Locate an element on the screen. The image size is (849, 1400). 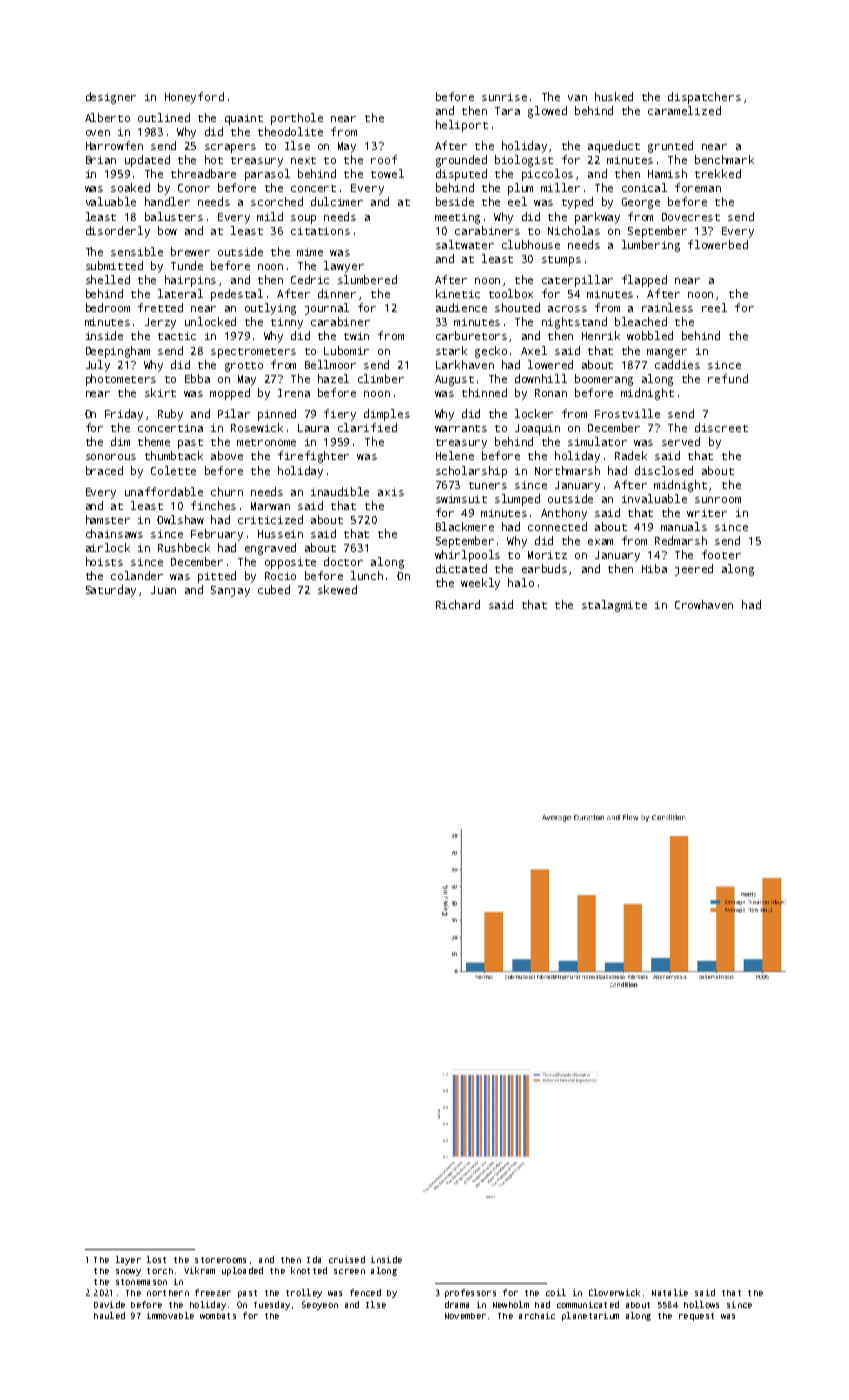
storerooms is located at coordinates (220, 1260).
